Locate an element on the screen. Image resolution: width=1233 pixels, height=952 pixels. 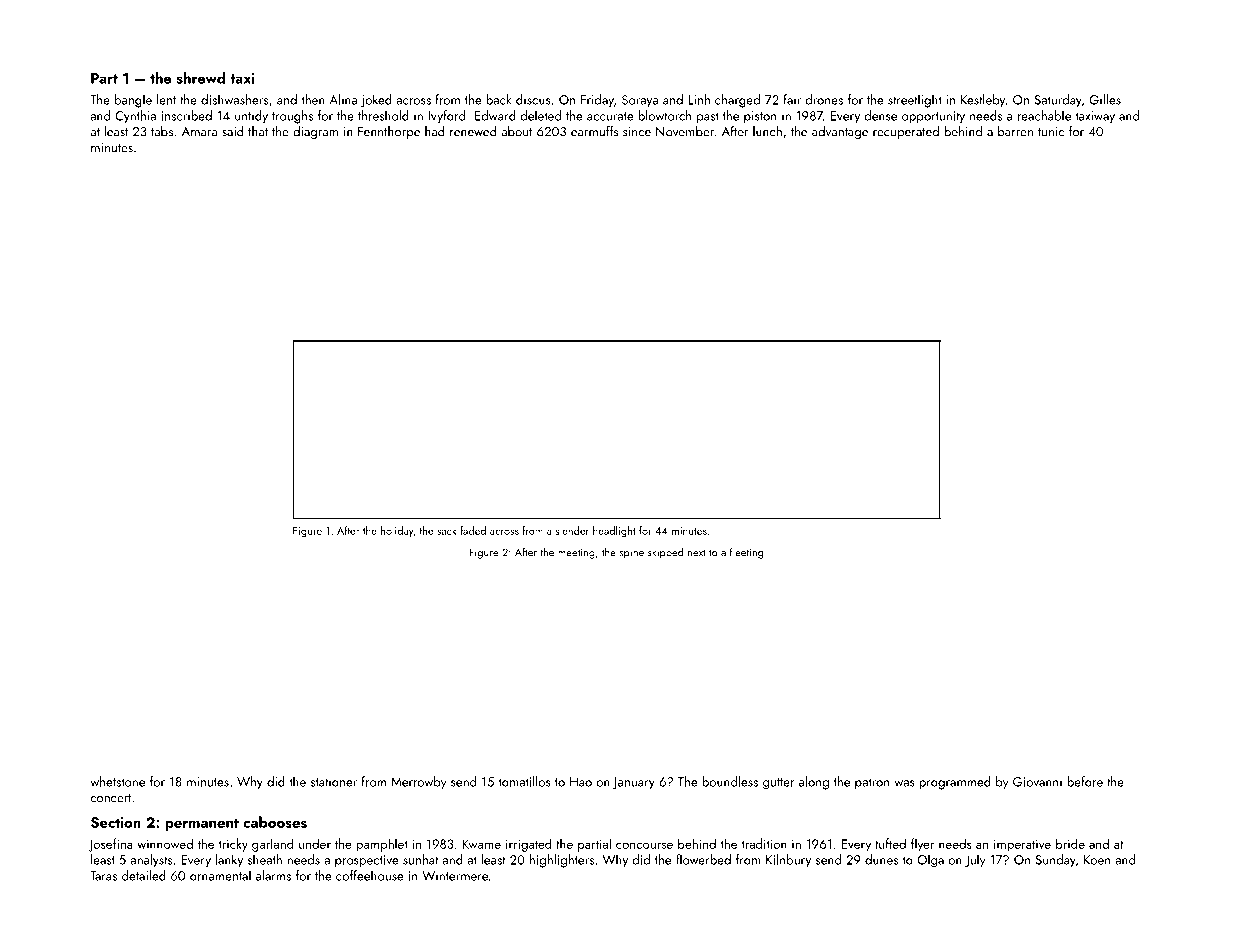
gutter is located at coordinates (778, 784).
